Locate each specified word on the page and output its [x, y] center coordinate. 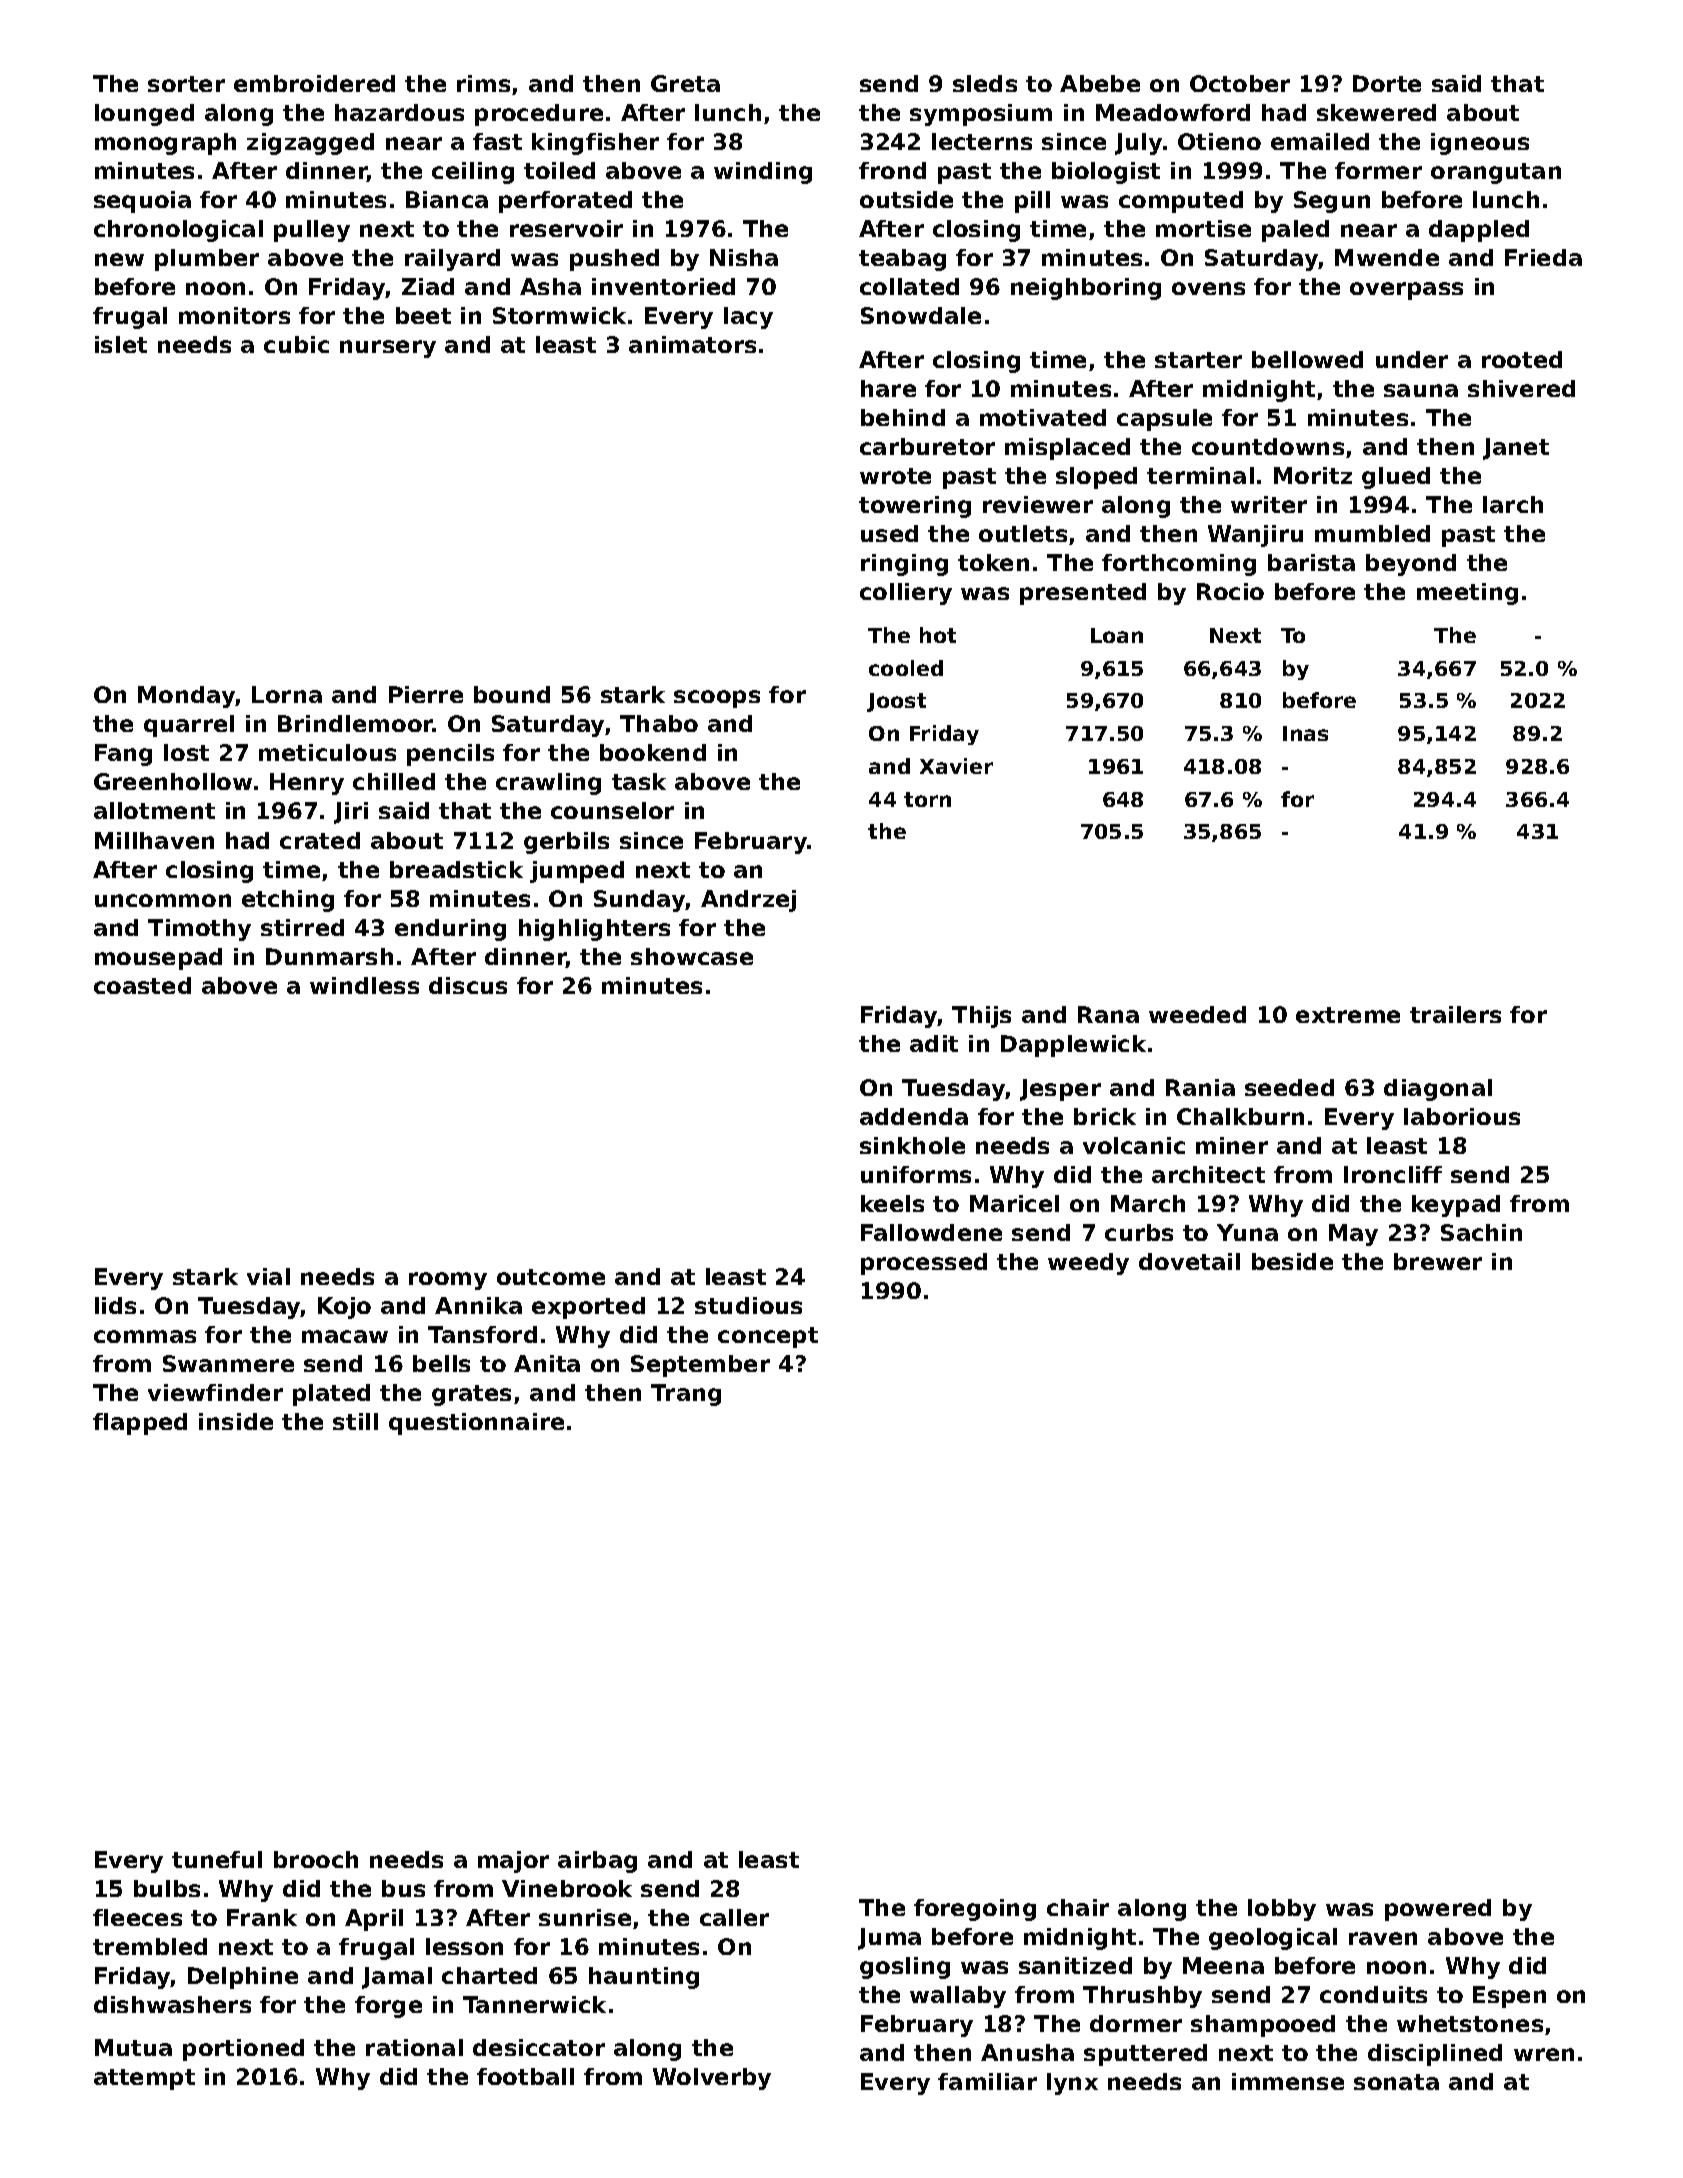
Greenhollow [173, 781]
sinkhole [912, 1145]
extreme [1348, 1015]
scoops [717, 699]
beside [1292, 1261]
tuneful [217, 1859]
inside [236, 1421]
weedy [1088, 1264]
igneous [1480, 144]
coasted [142, 985]
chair [1078, 1907]
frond [892, 170]
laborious [1462, 1116]
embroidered [314, 83]
